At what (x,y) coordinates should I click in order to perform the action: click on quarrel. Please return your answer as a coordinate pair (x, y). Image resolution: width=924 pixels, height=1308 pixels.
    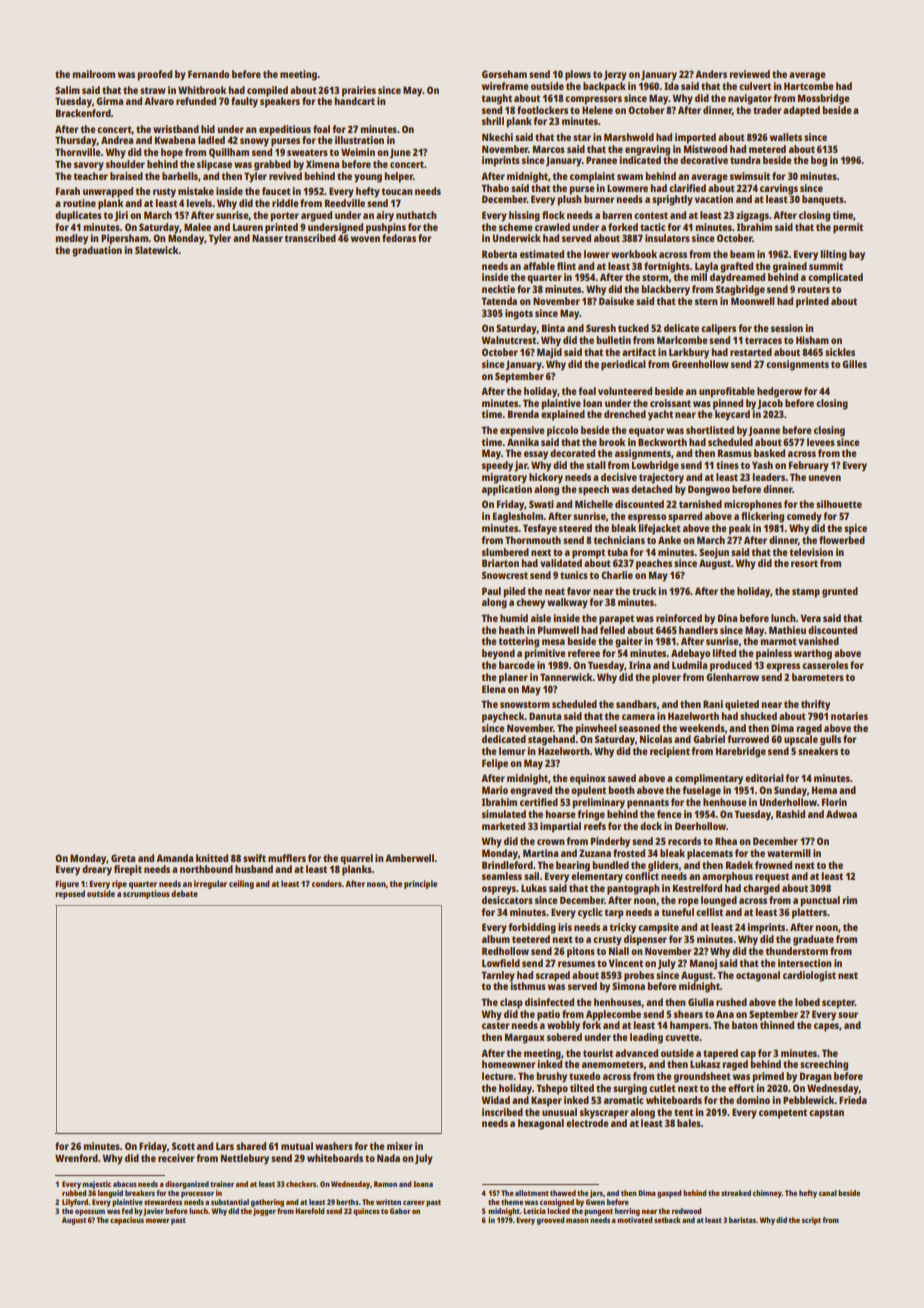
    Looking at the image, I should click on (356, 859).
